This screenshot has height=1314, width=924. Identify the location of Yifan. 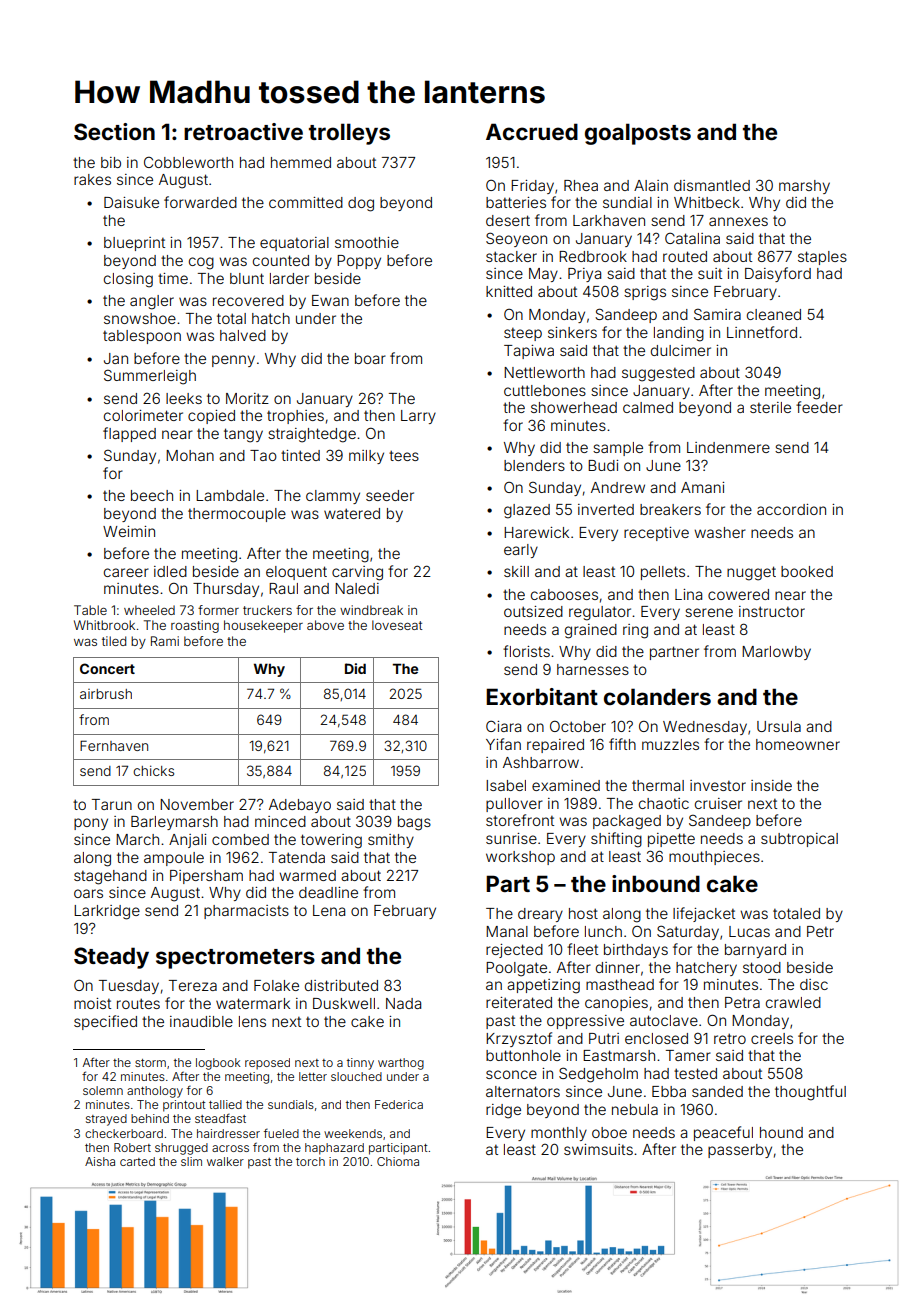
(503, 744).
